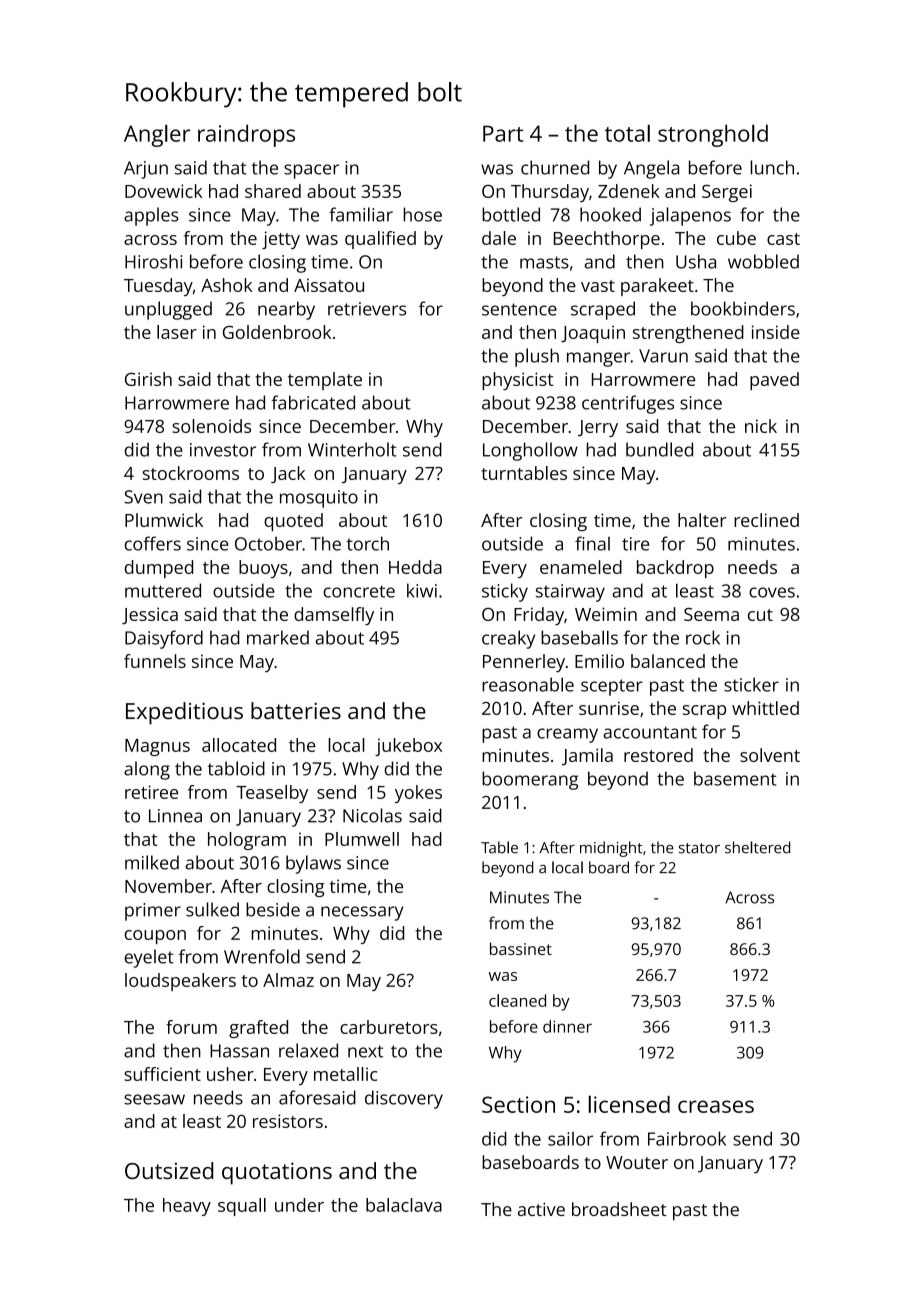  What do you see at coordinates (511, 214) in the document?
I see `bottled` at bounding box center [511, 214].
